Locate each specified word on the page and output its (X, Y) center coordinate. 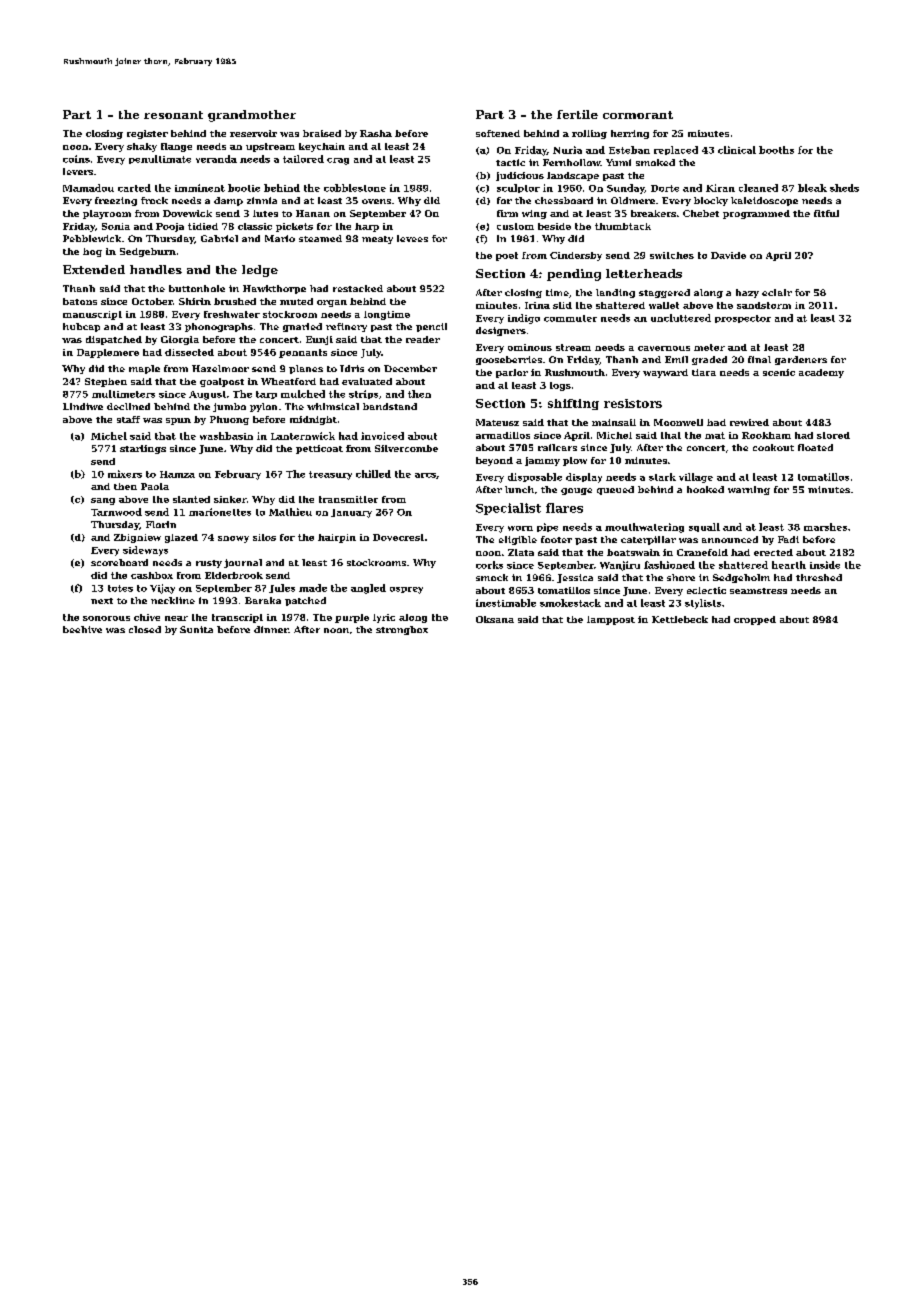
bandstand (390, 406)
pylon (263, 407)
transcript (237, 618)
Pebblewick (92, 238)
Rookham (766, 435)
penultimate (160, 159)
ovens (376, 201)
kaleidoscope (764, 201)
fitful (826, 213)
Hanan (313, 213)
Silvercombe (406, 448)
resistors (633, 403)
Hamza (177, 474)
